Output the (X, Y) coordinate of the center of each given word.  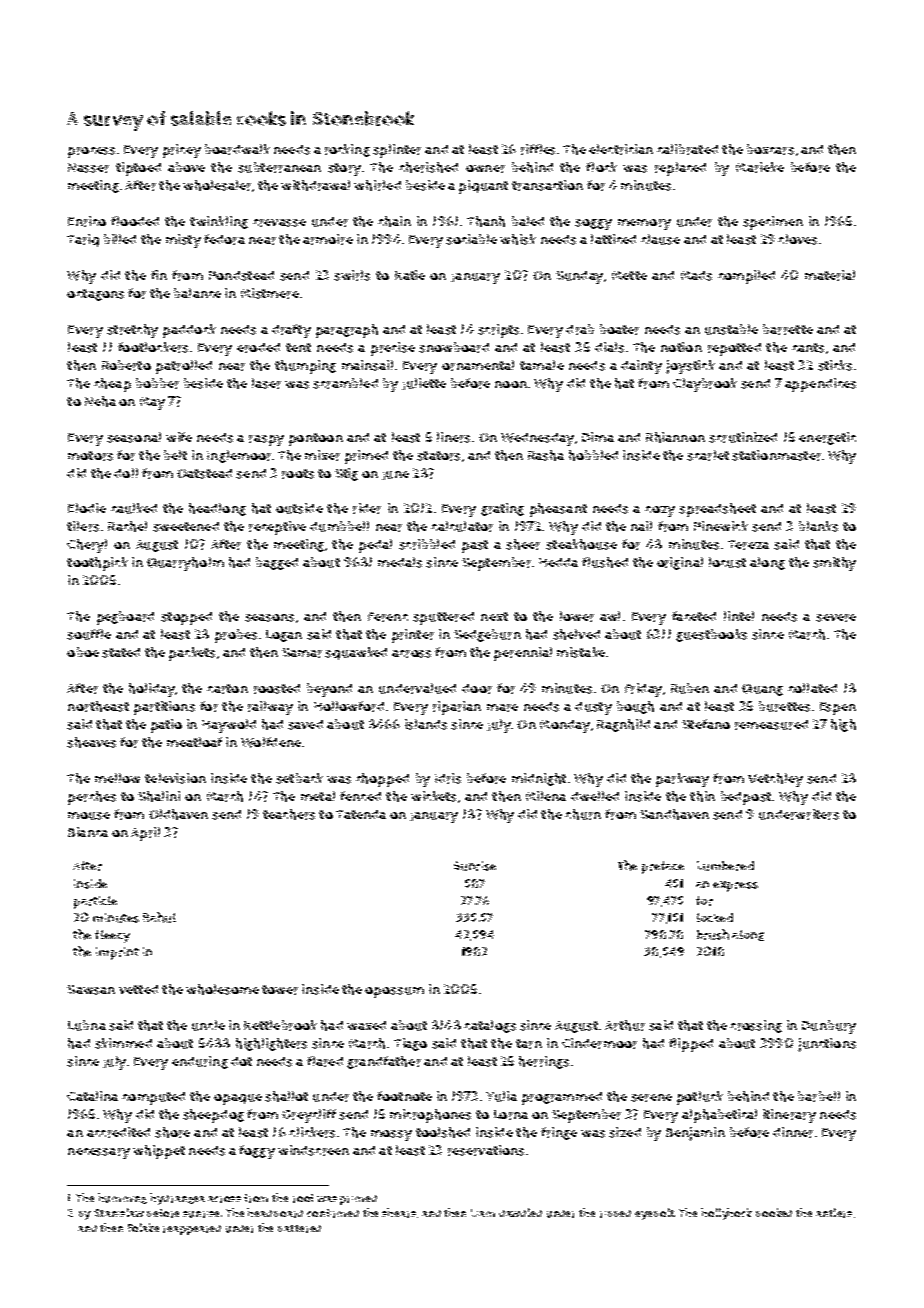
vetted (138, 989)
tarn (529, 1044)
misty (183, 241)
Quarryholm (185, 564)
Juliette (424, 384)
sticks (835, 365)
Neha (100, 401)
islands (426, 724)
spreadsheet (717, 510)
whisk (518, 239)
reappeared (192, 1230)
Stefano (706, 724)
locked (715, 917)
